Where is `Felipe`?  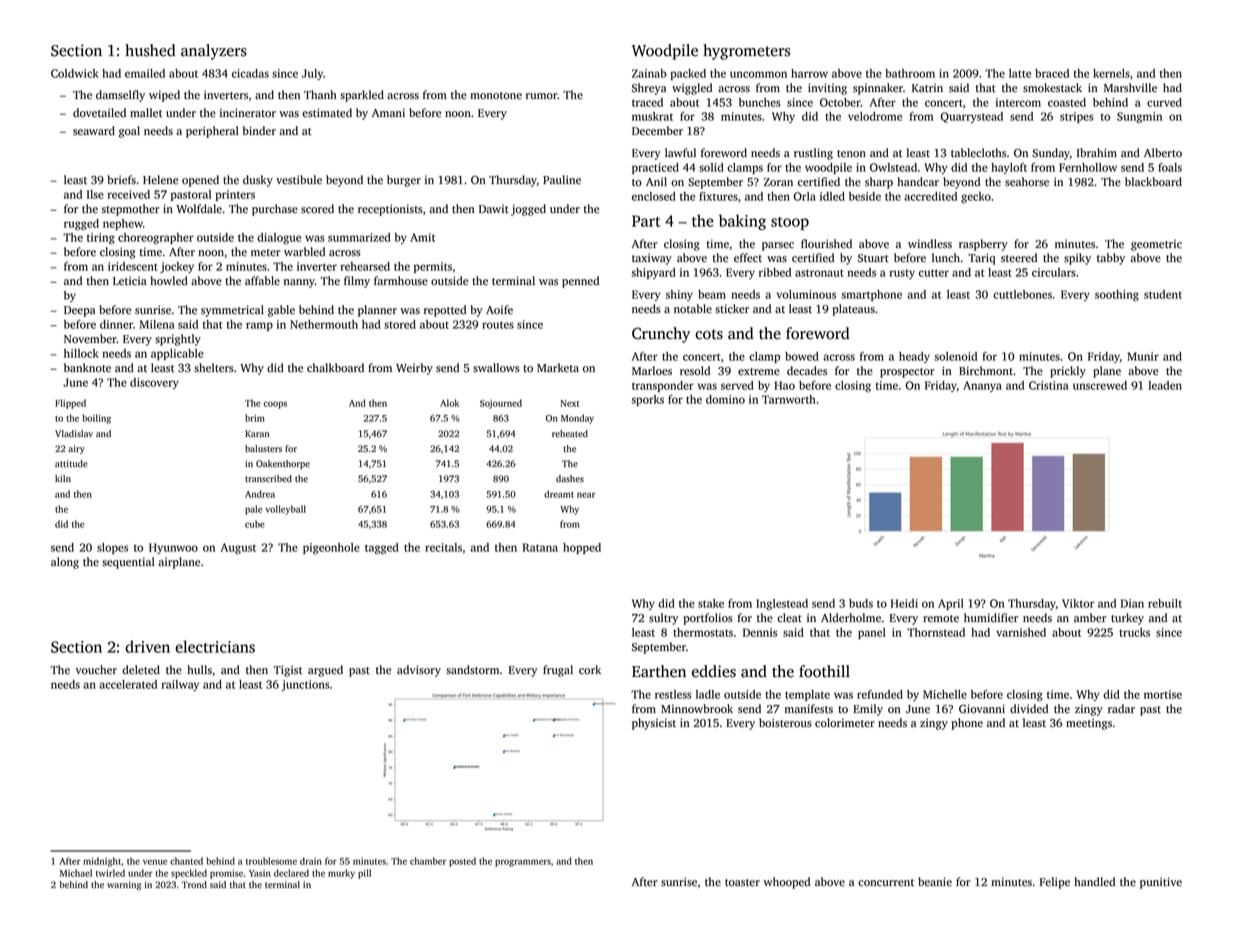
Felipe is located at coordinates (1054, 883).
